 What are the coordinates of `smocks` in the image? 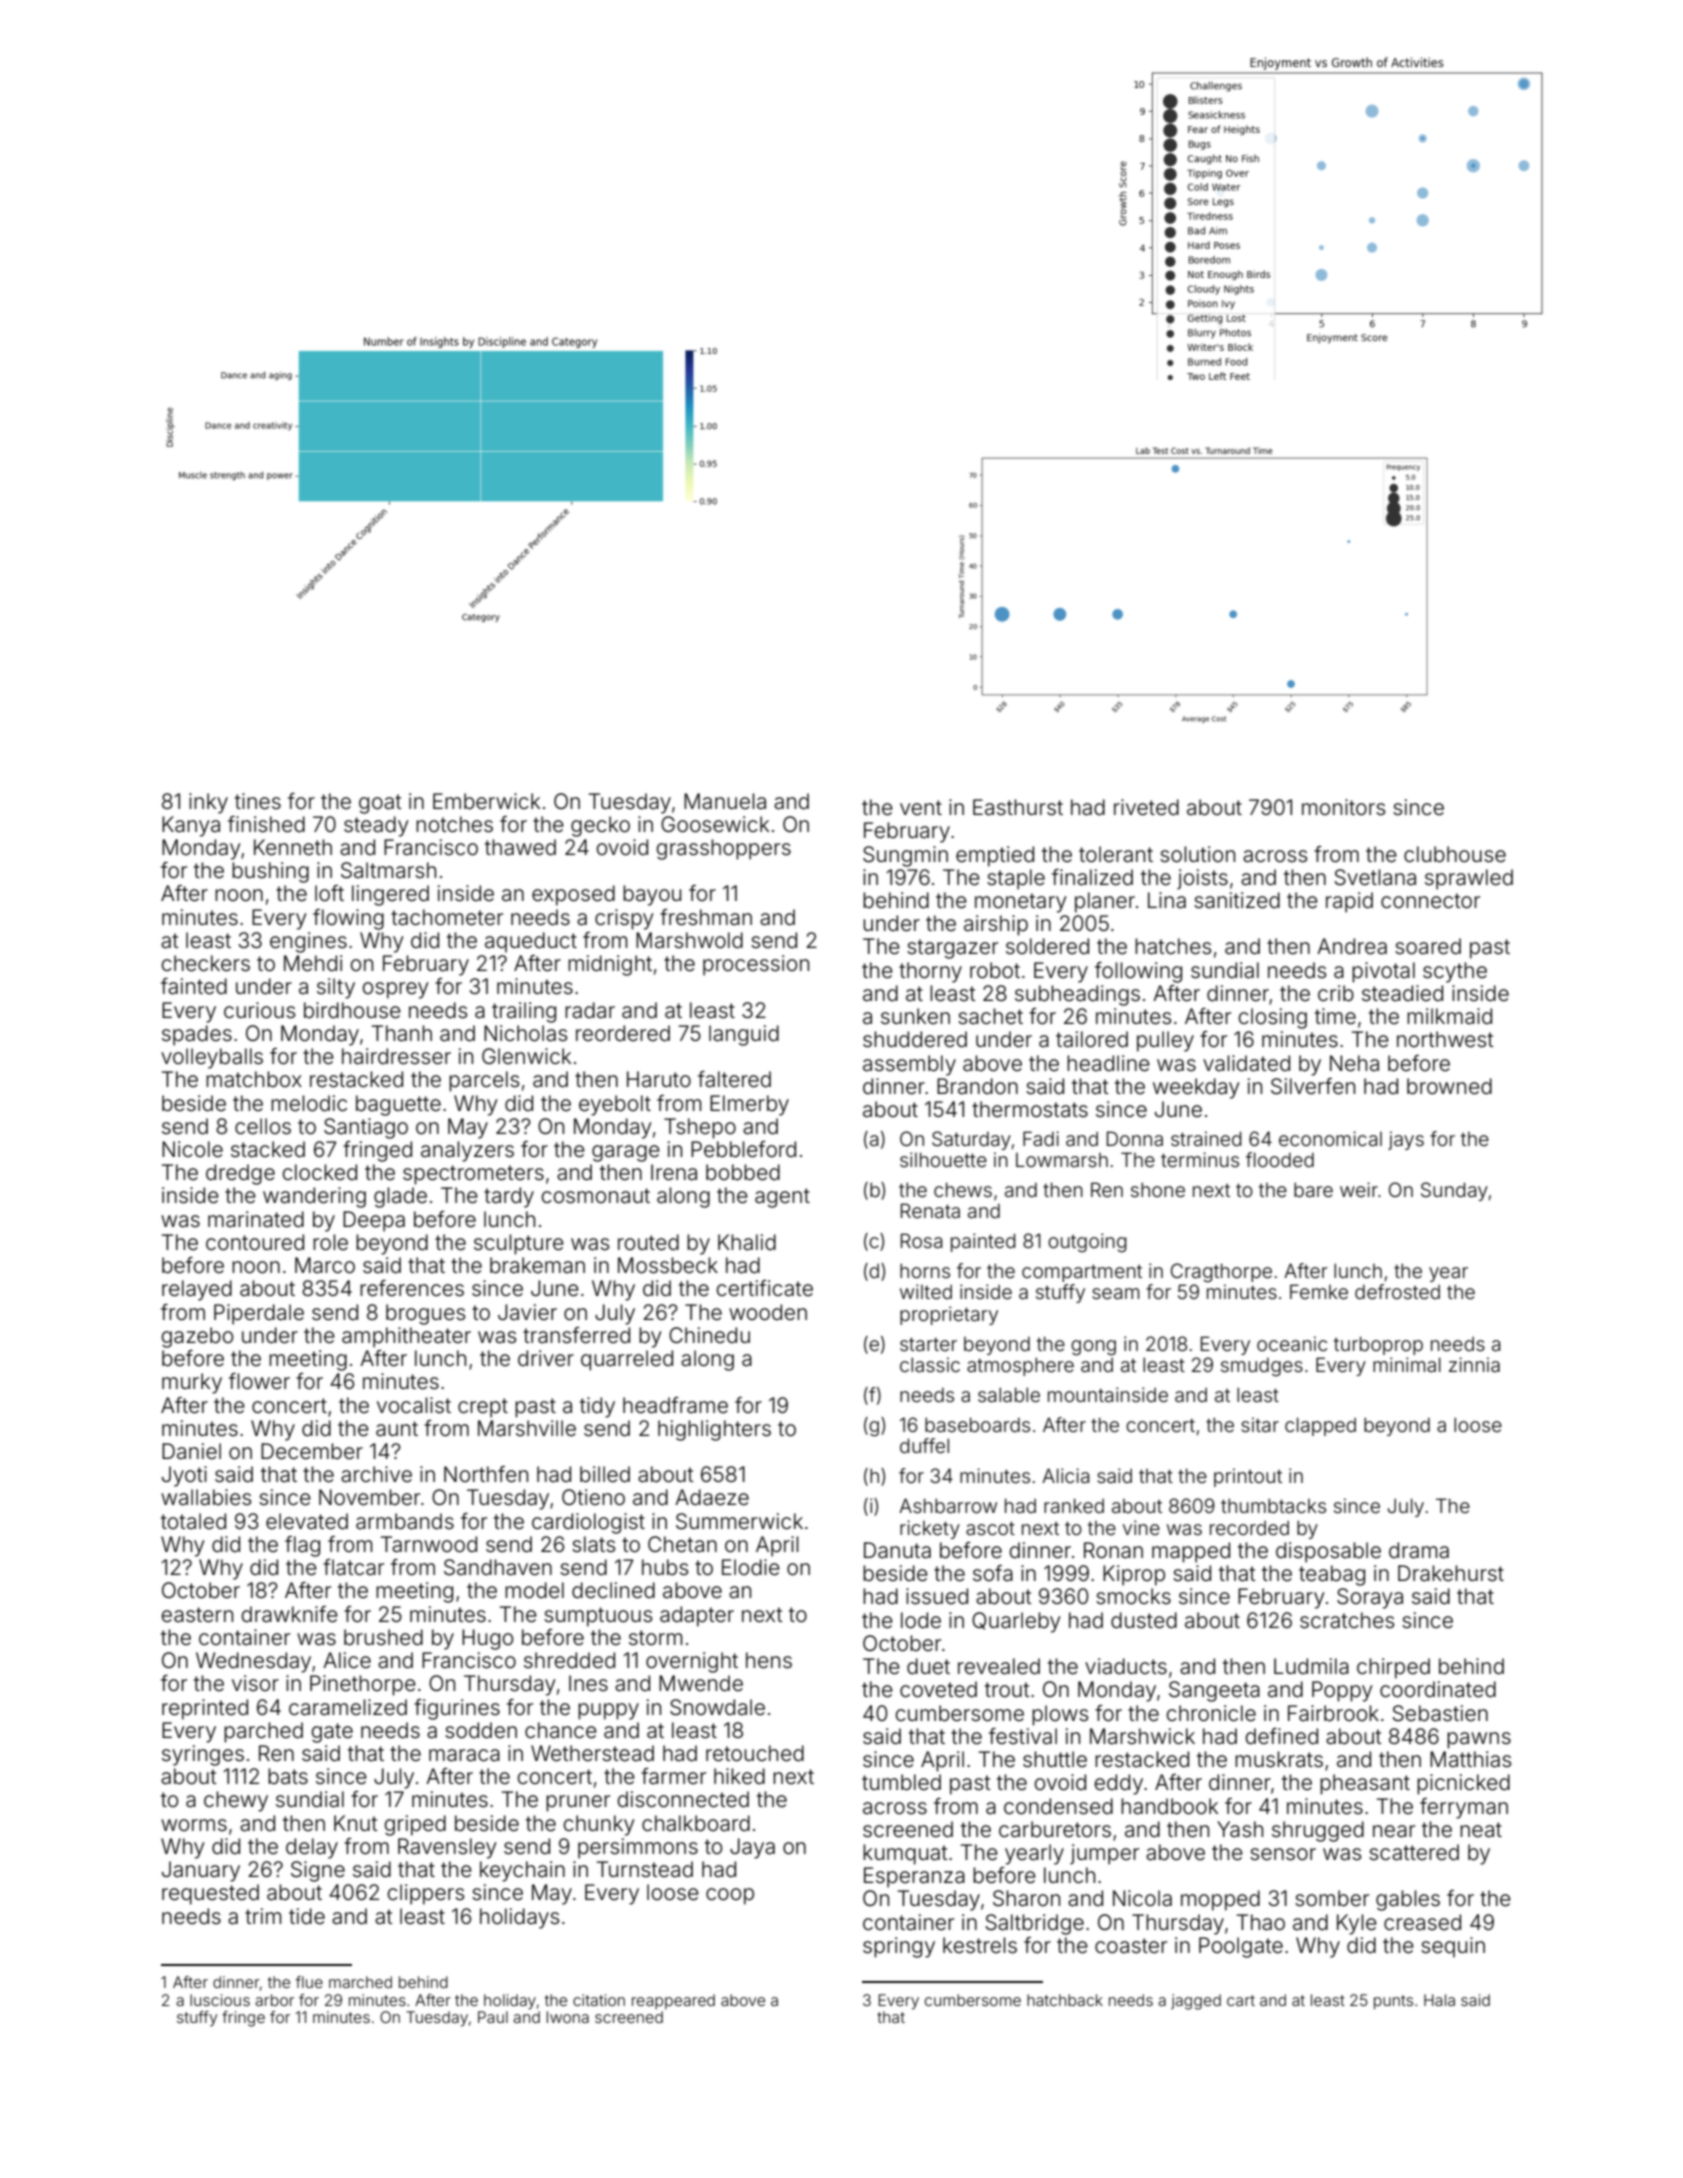 It's located at (1133, 1596).
